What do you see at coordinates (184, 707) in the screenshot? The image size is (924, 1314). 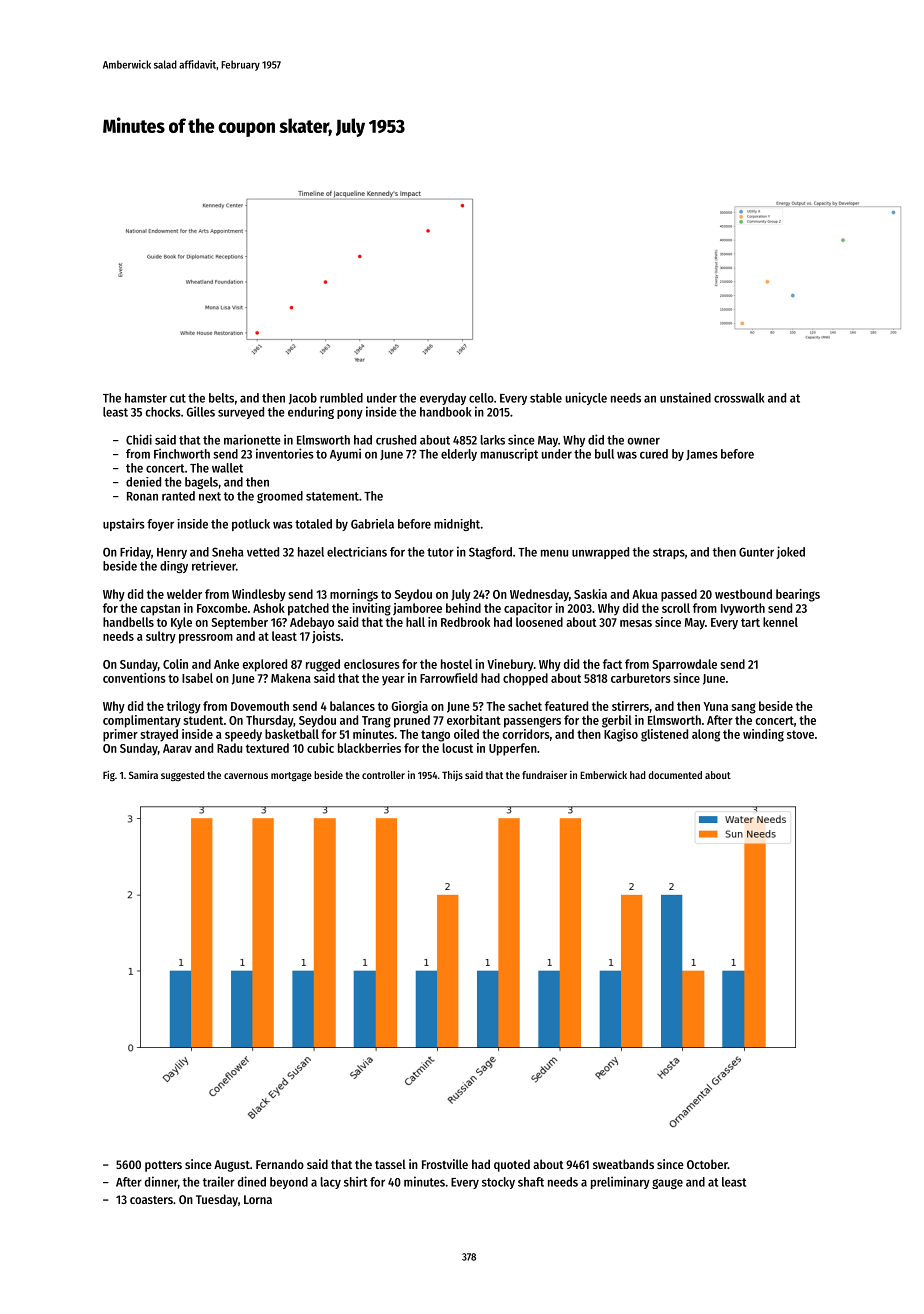 I see `trilogy` at bounding box center [184, 707].
